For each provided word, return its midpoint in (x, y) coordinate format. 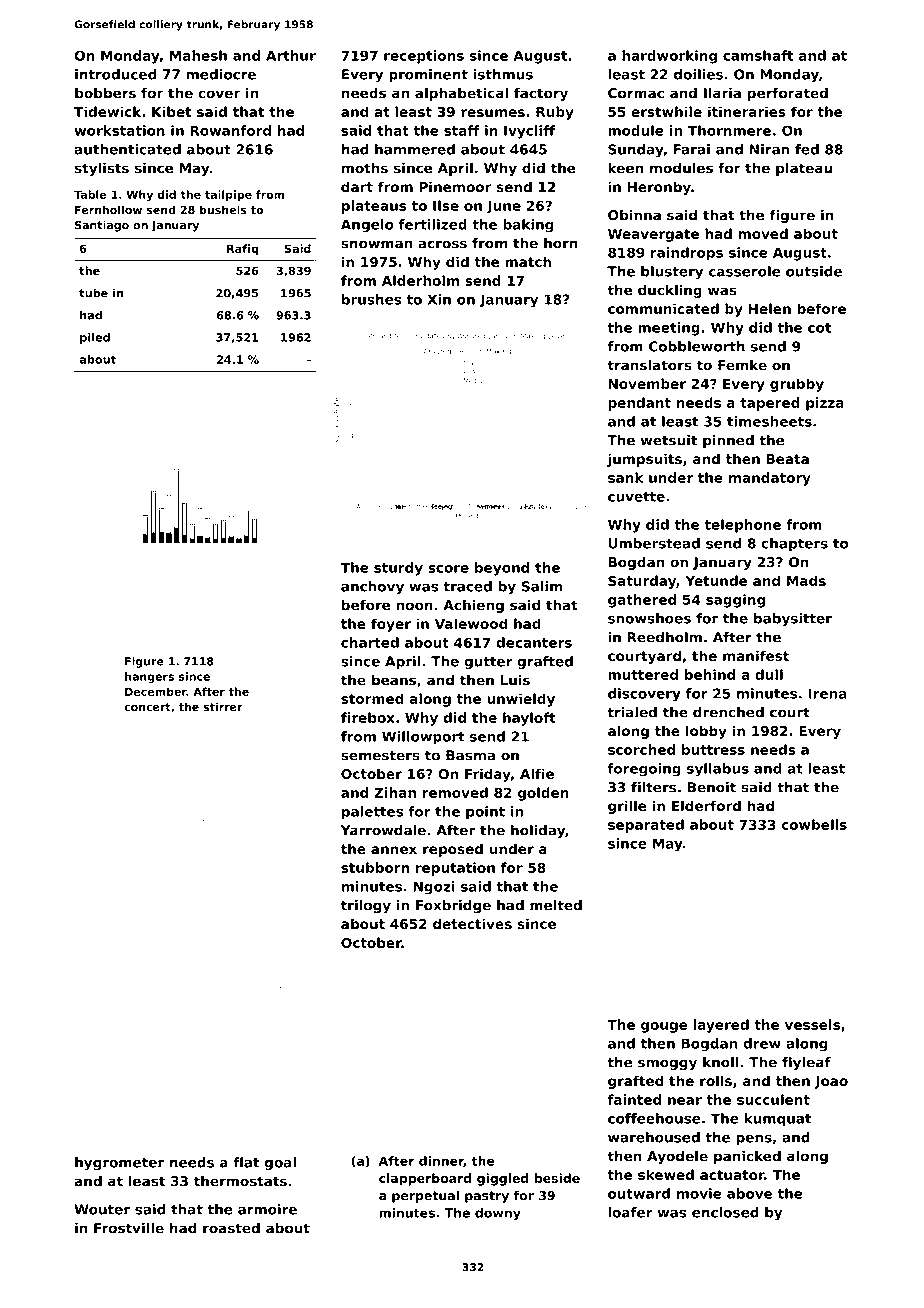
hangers (149, 677)
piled (95, 338)
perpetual (425, 1196)
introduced (115, 74)
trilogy (366, 906)
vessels (812, 1024)
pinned (728, 441)
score (448, 569)
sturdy (398, 569)
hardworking (669, 57)
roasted (231, 1228)
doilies (698, 74)
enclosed (725, 1212)
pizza (825, 404)
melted (556, 905)
